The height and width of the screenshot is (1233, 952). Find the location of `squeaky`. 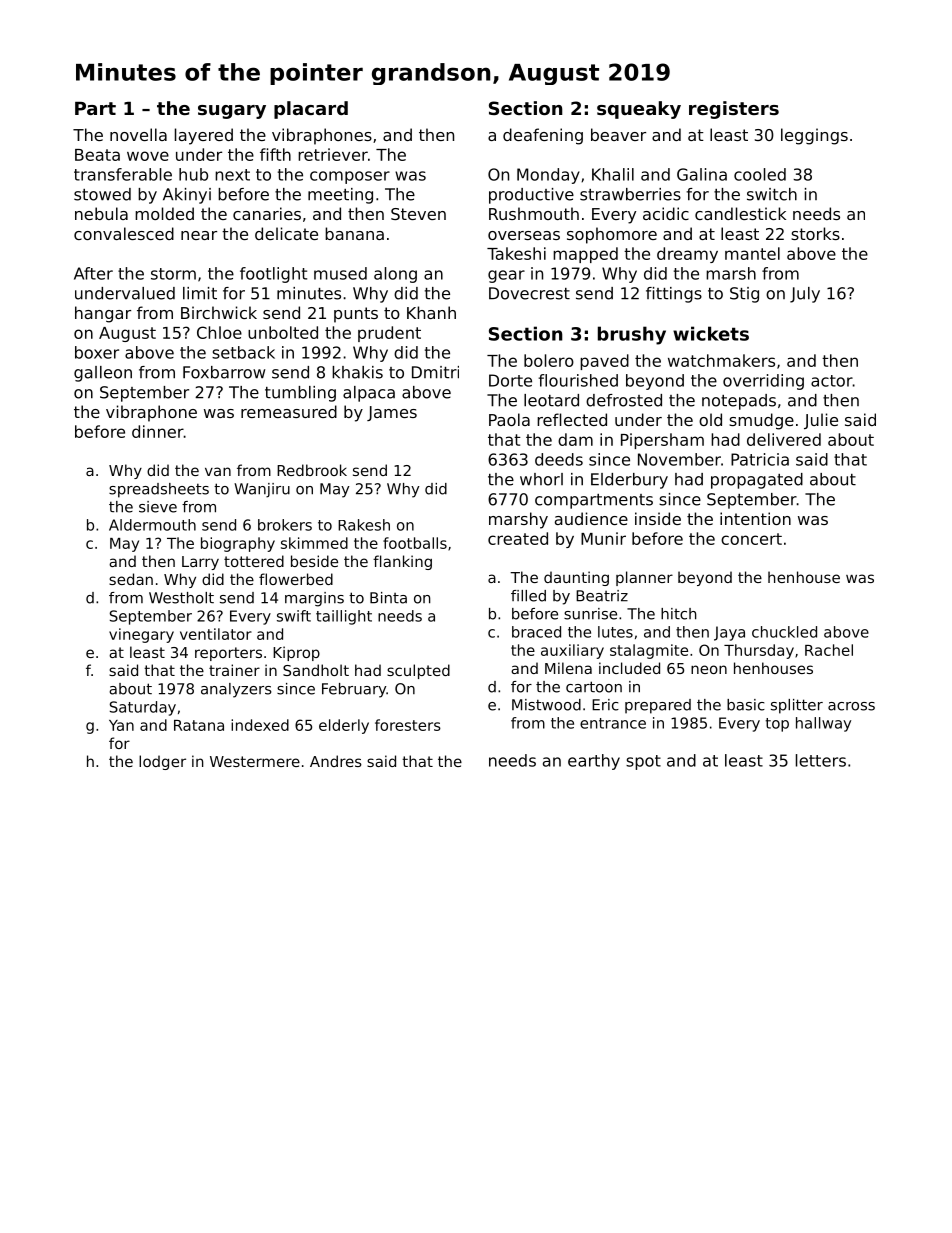

squeaky is located at coordinates (639, 110).
